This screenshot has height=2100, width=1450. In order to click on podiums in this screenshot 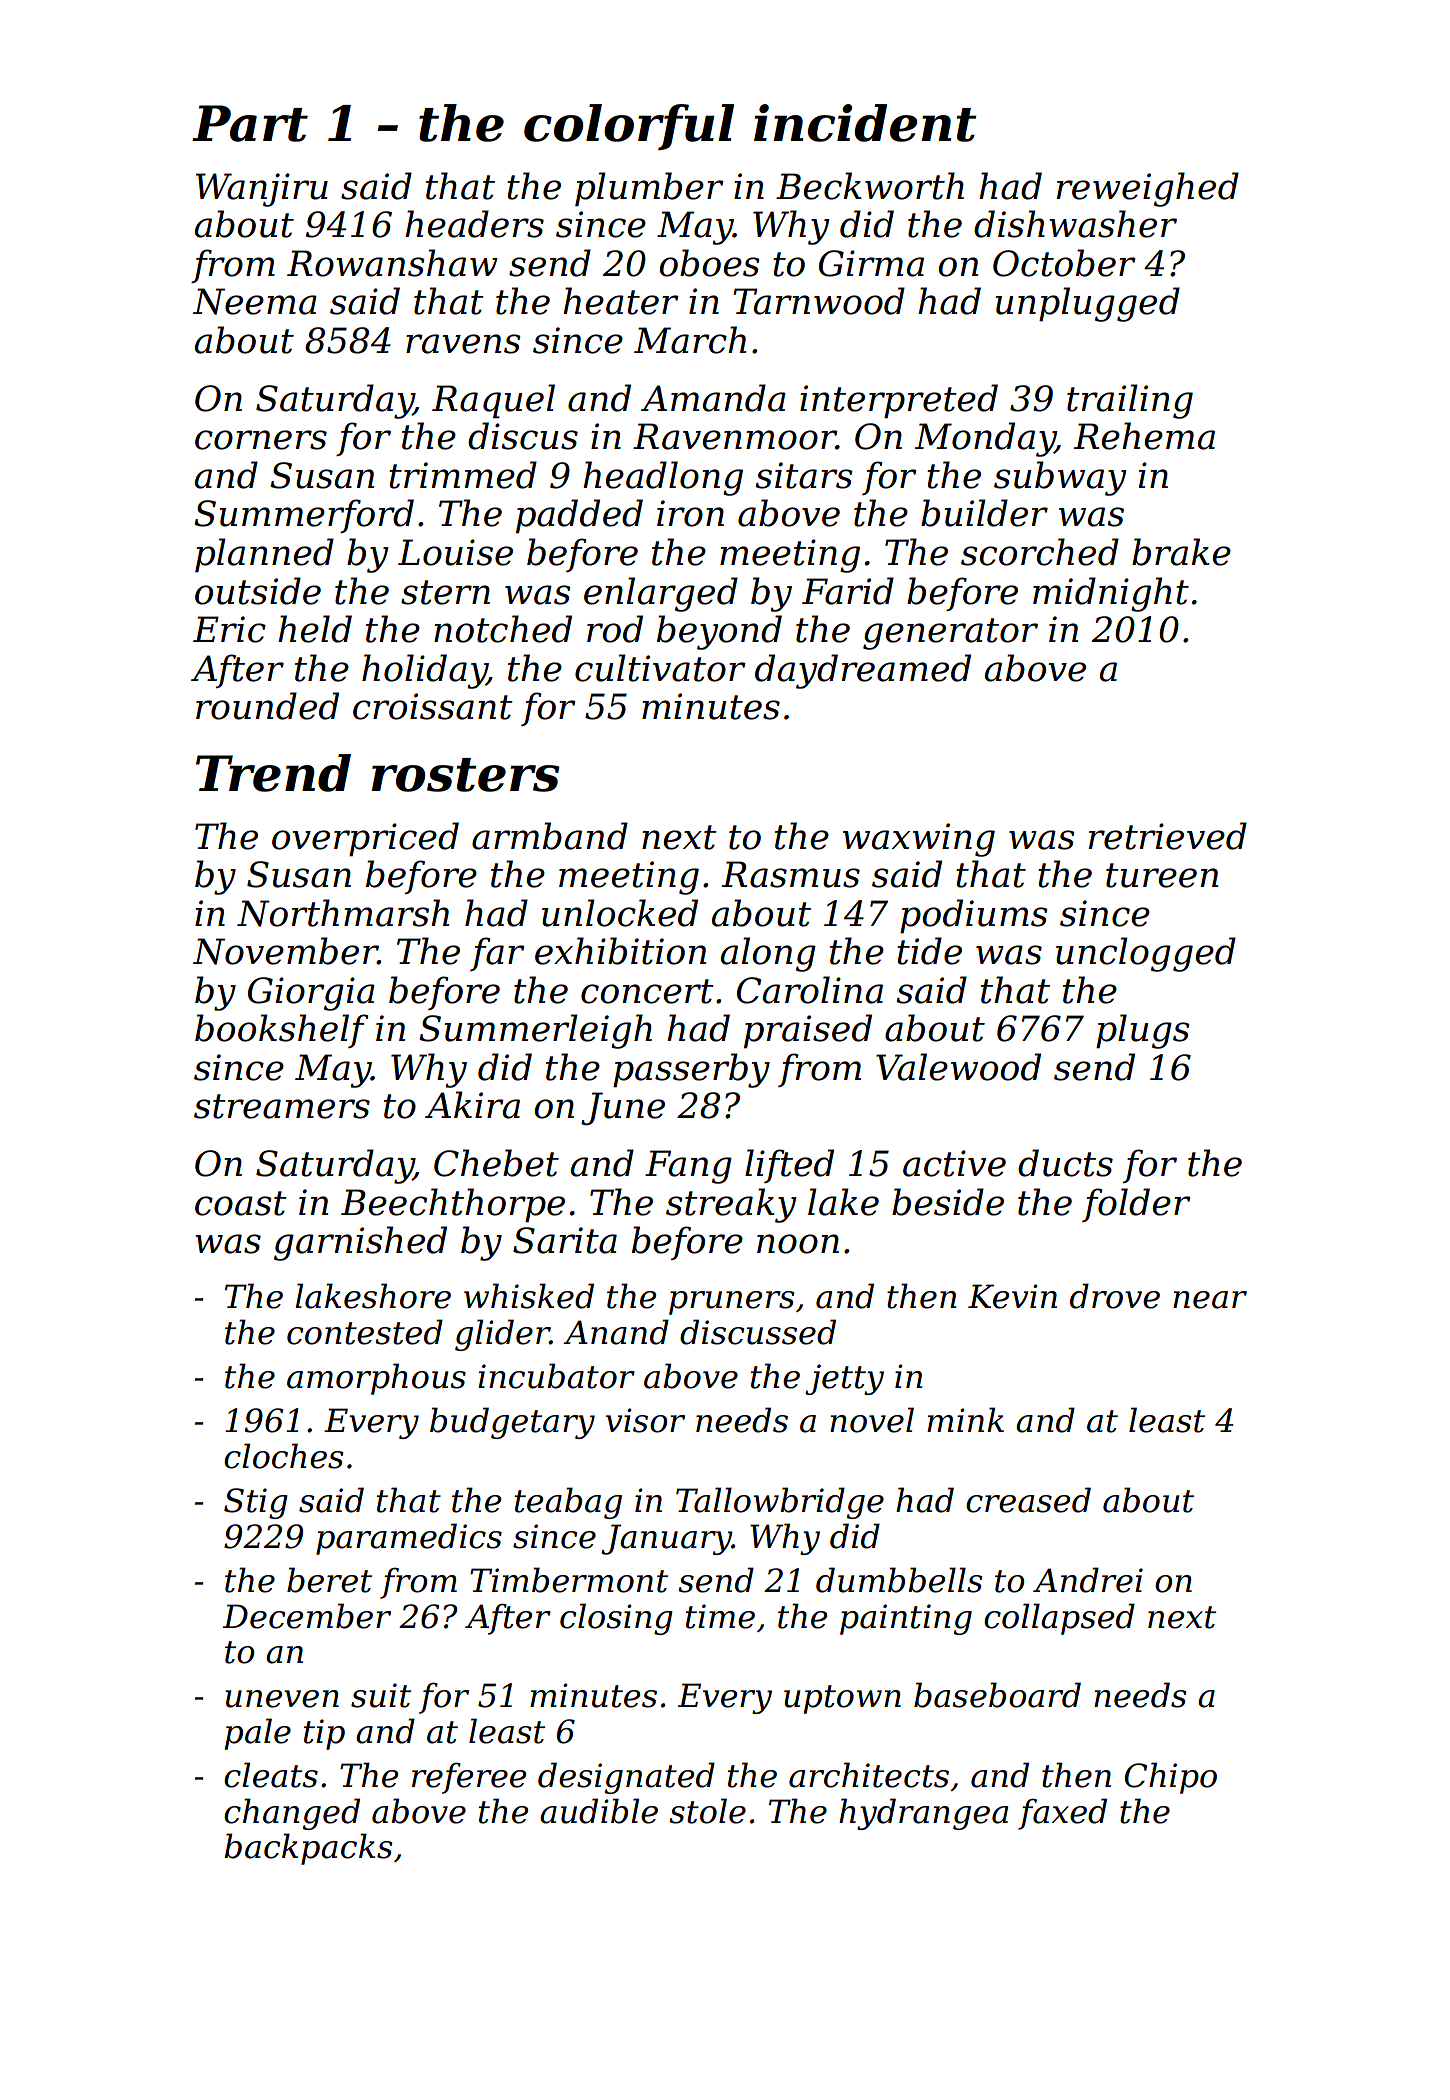, I will do `click(974, 916)`.
